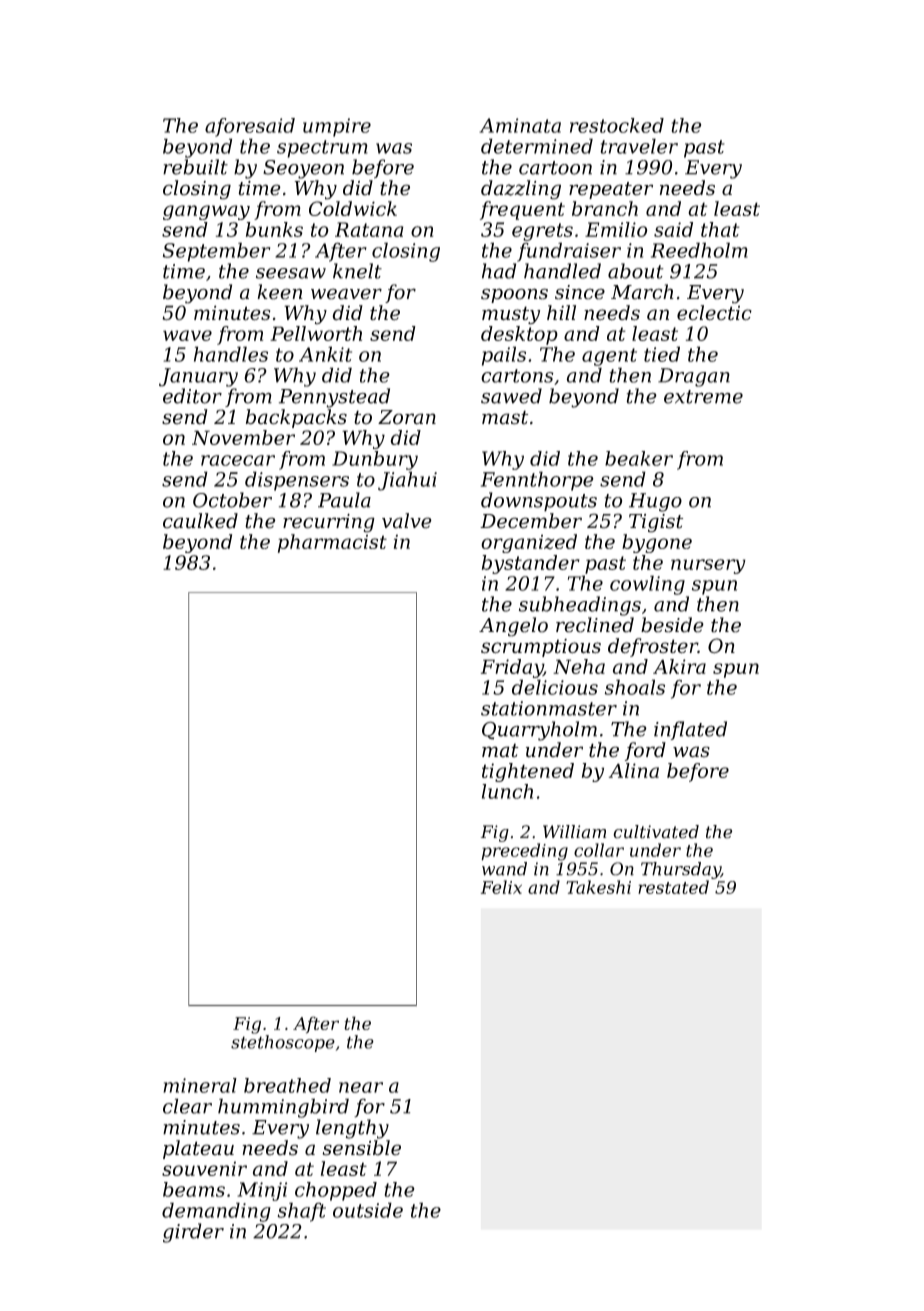  I want to click on umpire, so click(337, 127).
